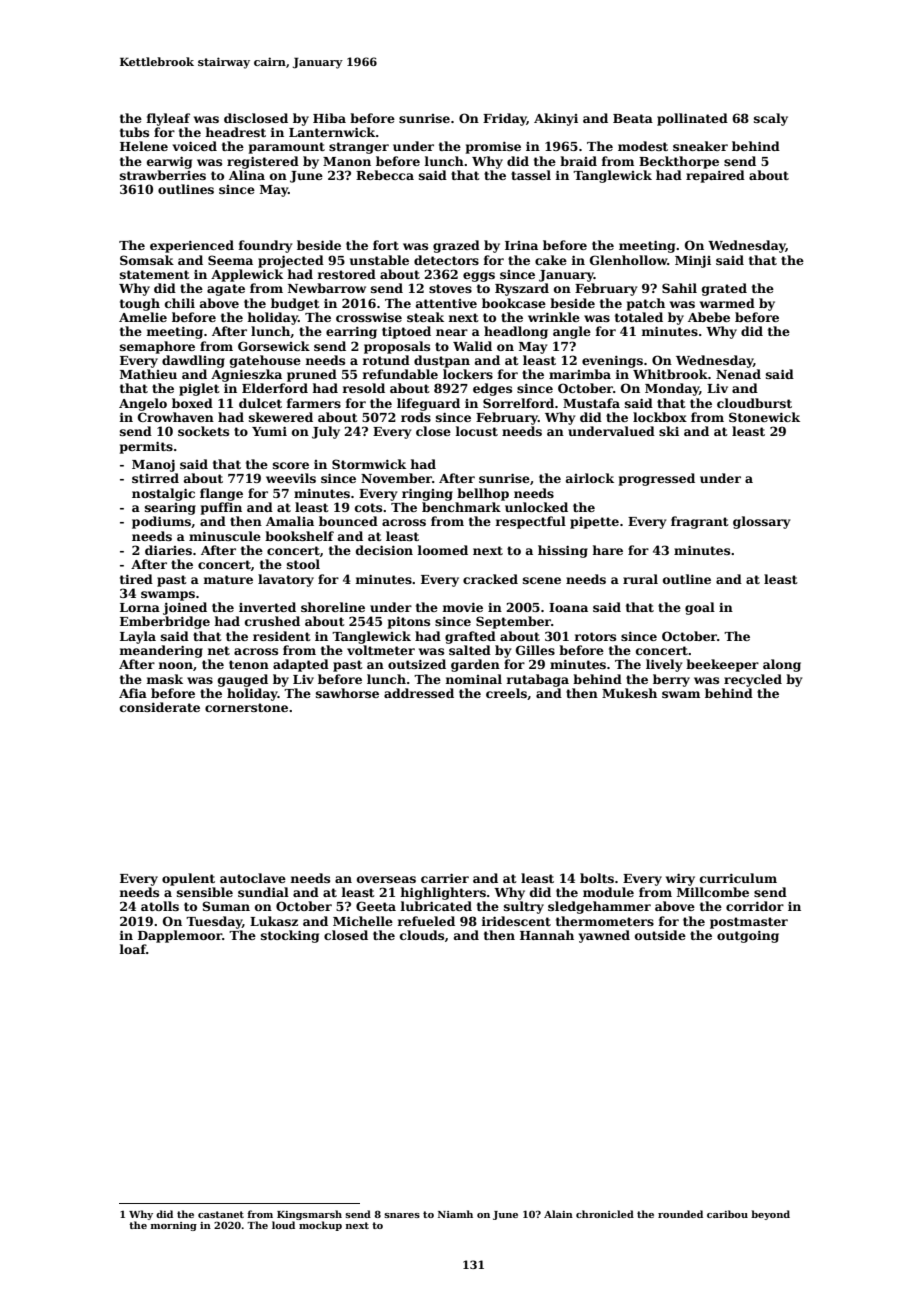 This document has width=924, height=1308. Describe the element at coordinates (143, 404) in the document. I see `Angelo` at that location.
